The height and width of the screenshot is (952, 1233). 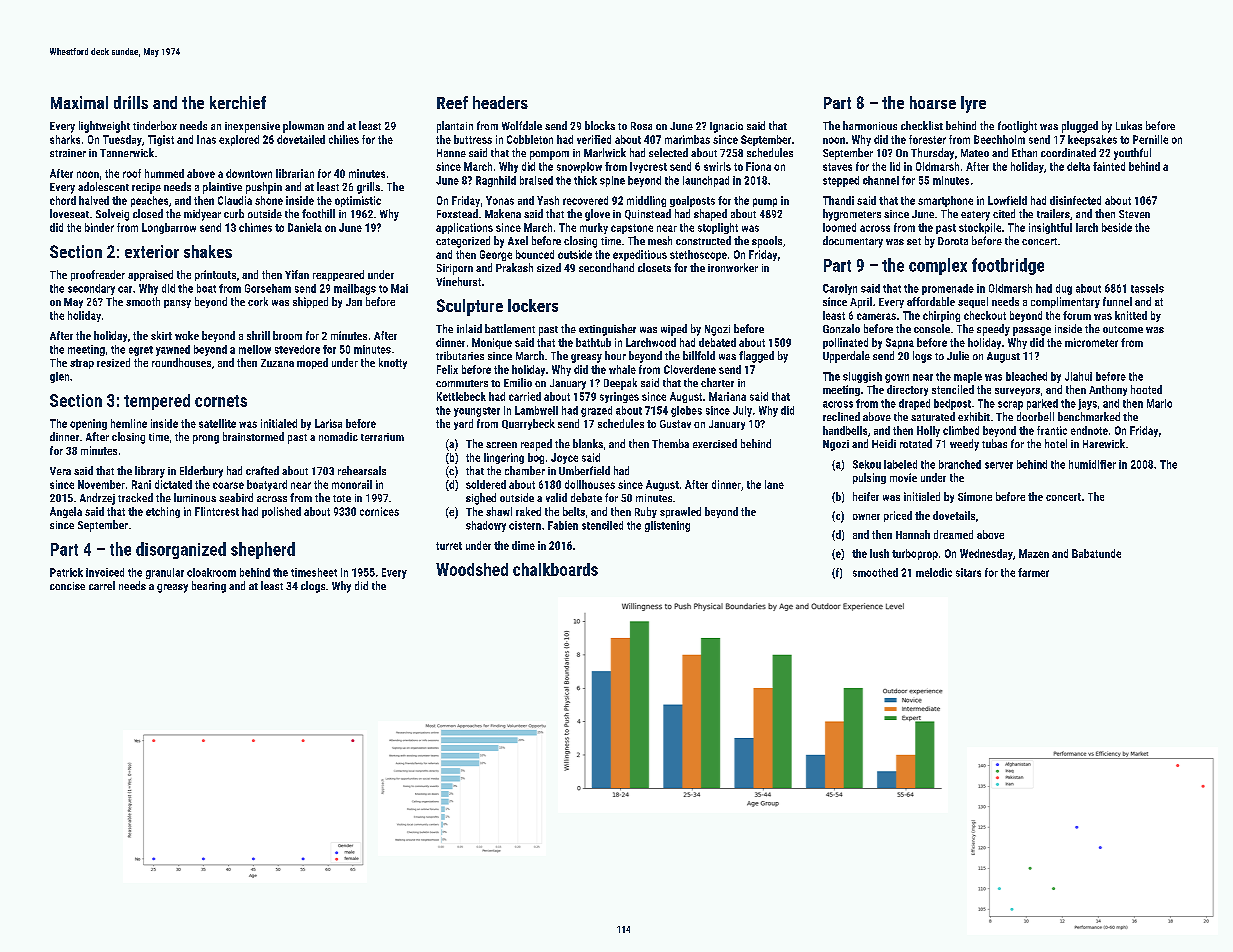 I want to click on Woodshed, so click(x=472, y=569).
